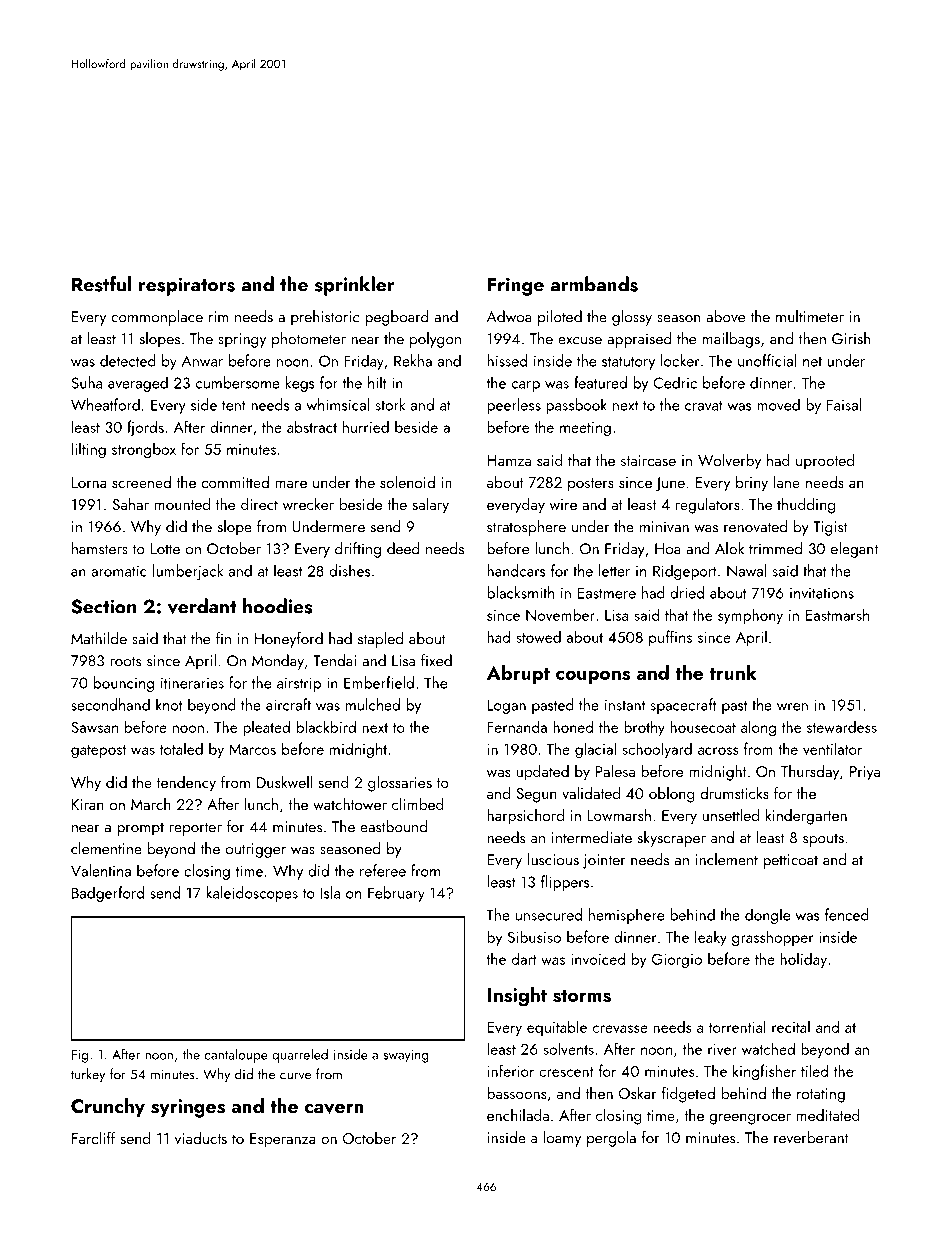 This document has width=952, height=1233. What do you see at coordinates (188, 1108) in the document?
I see `syringes` at bounding box center [188, 1108].
